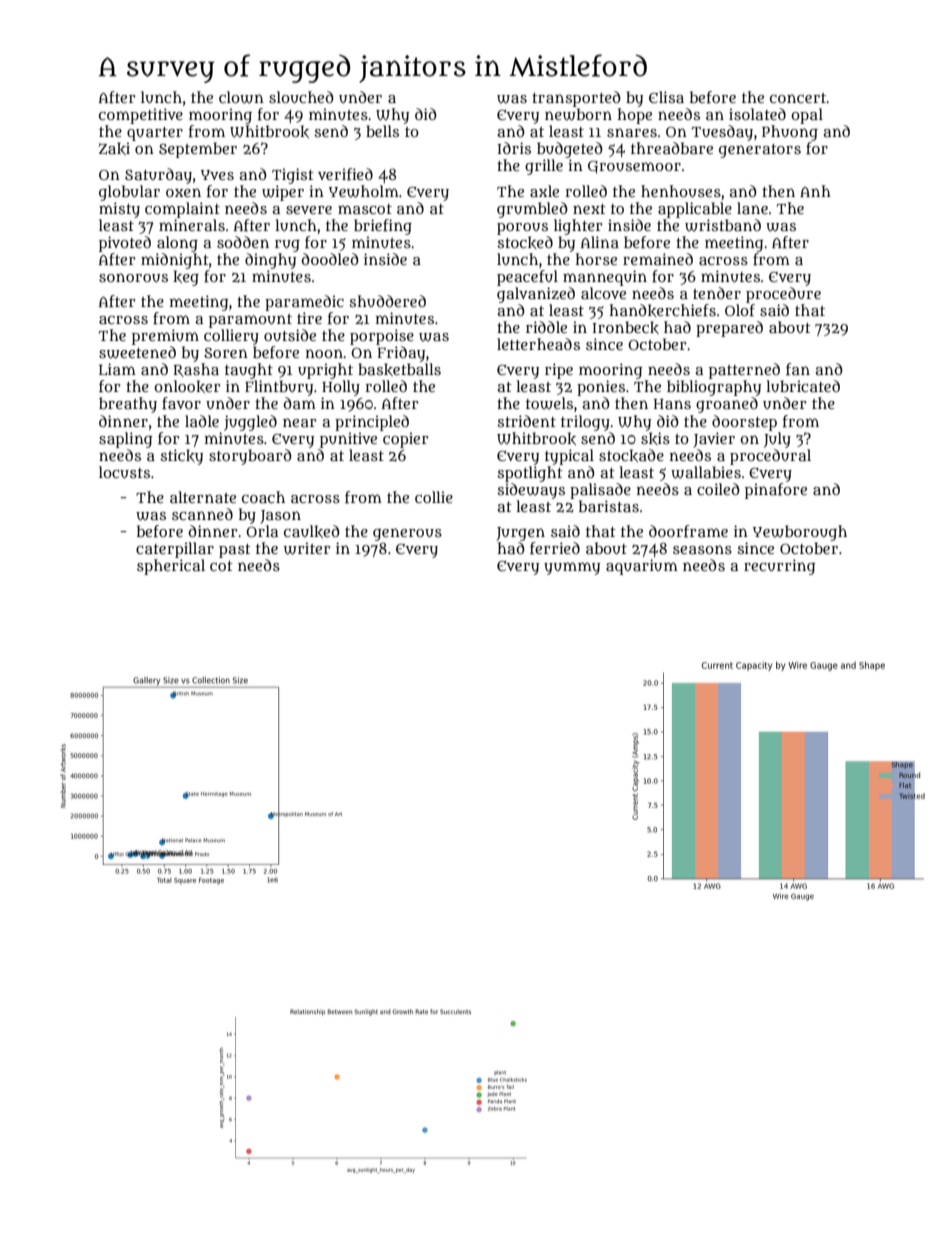  I want to click on procedural, so click(770, 457).
